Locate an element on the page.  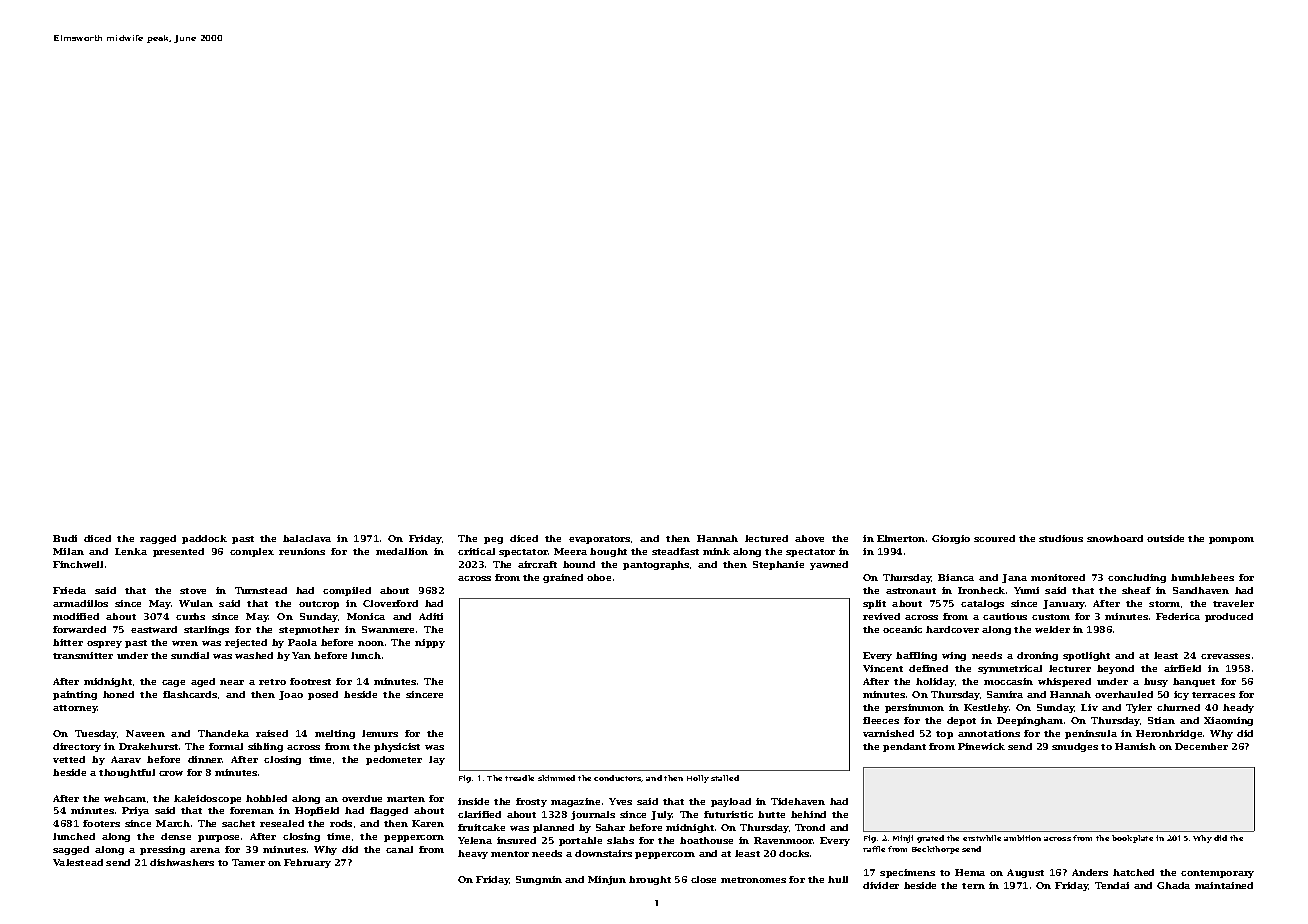
divider is located at coordinates (881, 885).
